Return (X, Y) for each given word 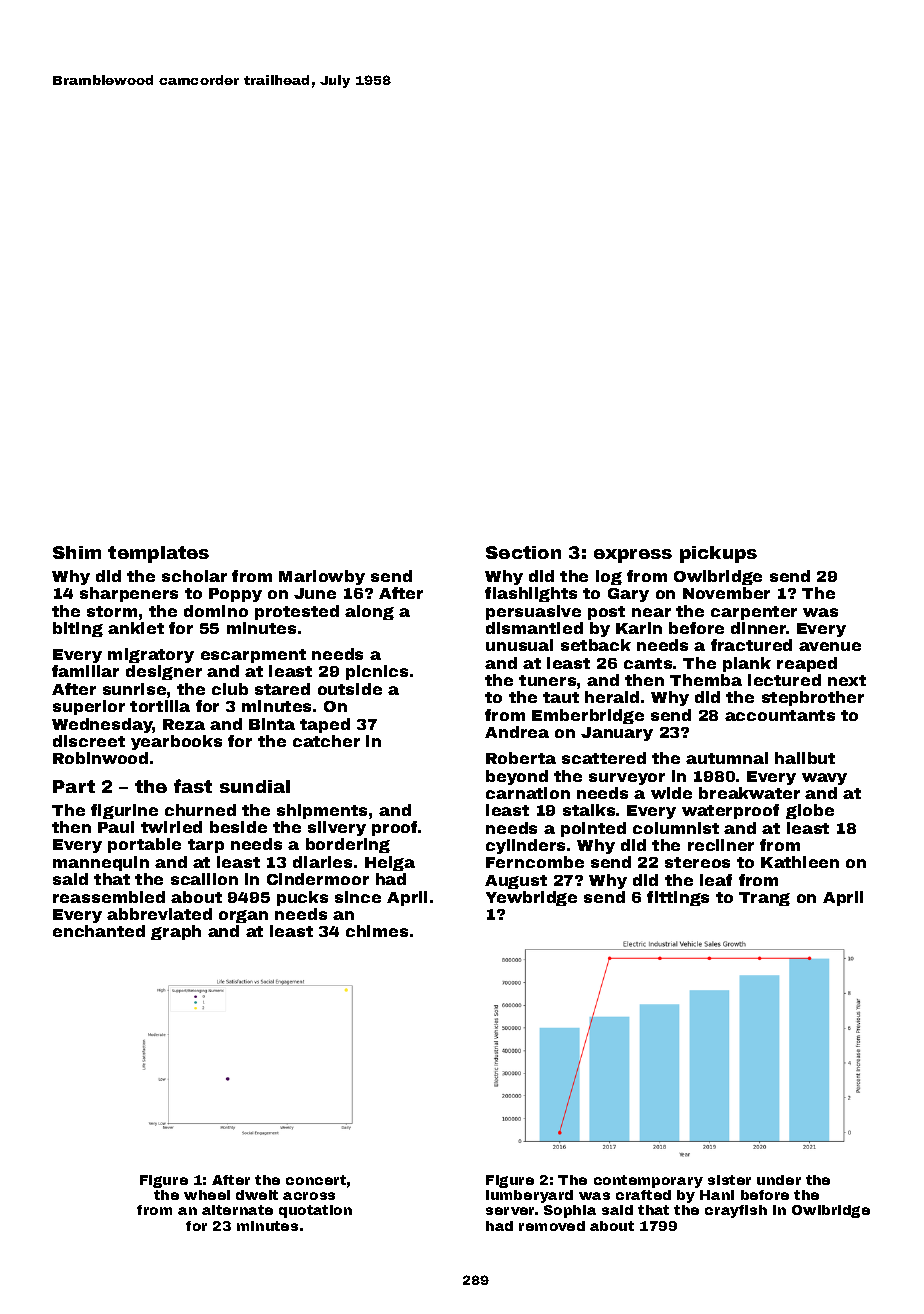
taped (325, 725)
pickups (718, 554)
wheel (207, 1195)
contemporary (648, 1181)
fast (193, 786)
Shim (77, 552)
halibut (805, 758)
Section (523, 552)
